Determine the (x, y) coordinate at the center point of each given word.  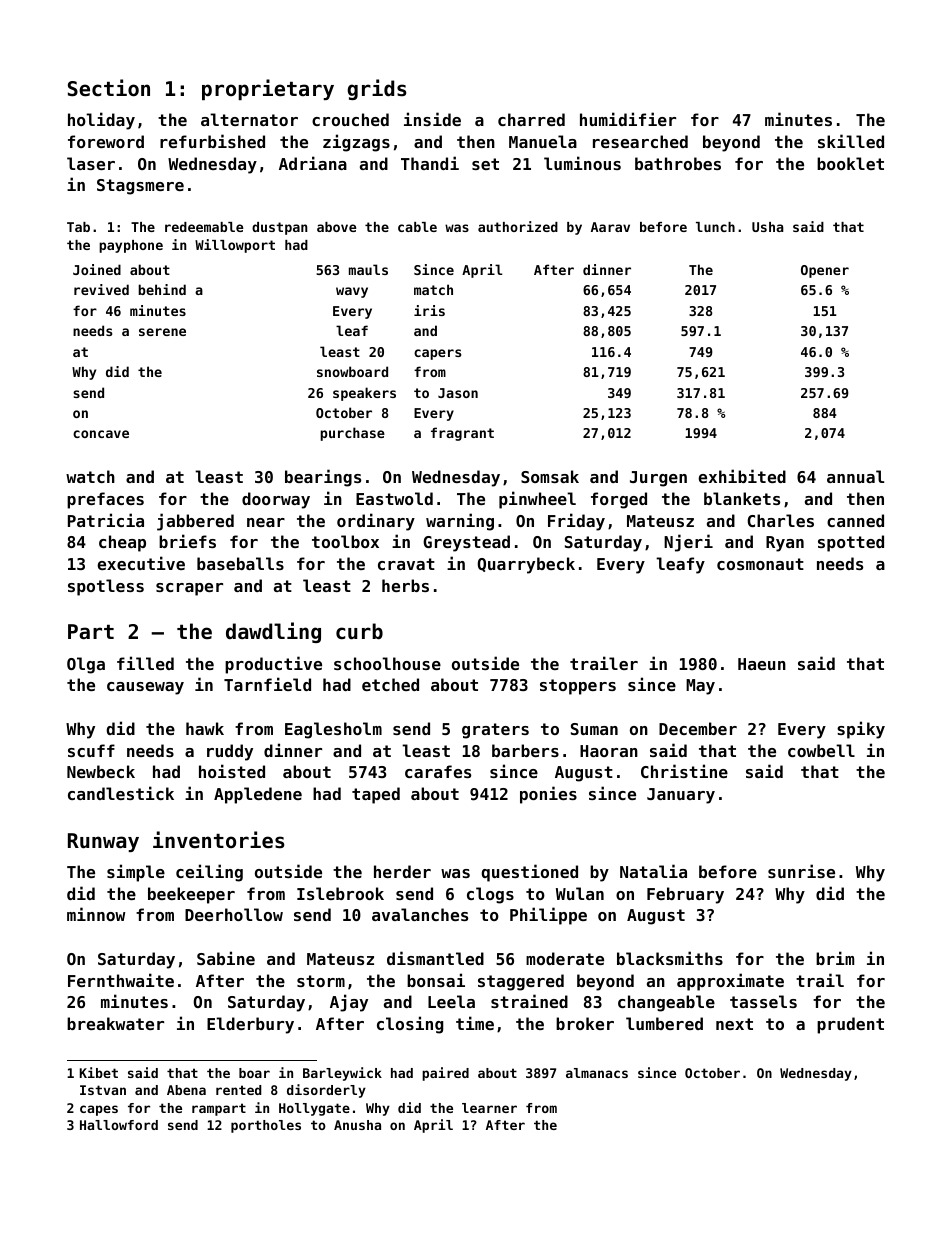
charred (531, 119)
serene (162, 332)
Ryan (785, 544)
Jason (458, 393)
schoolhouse (387, 663)
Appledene (258, 795)
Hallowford (119, 1125)
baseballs (240, 563)
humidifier (628, 119)
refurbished (212, 141)
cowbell (821, 750)
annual (855, 476)
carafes (438, 771)
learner (489, 1108)
